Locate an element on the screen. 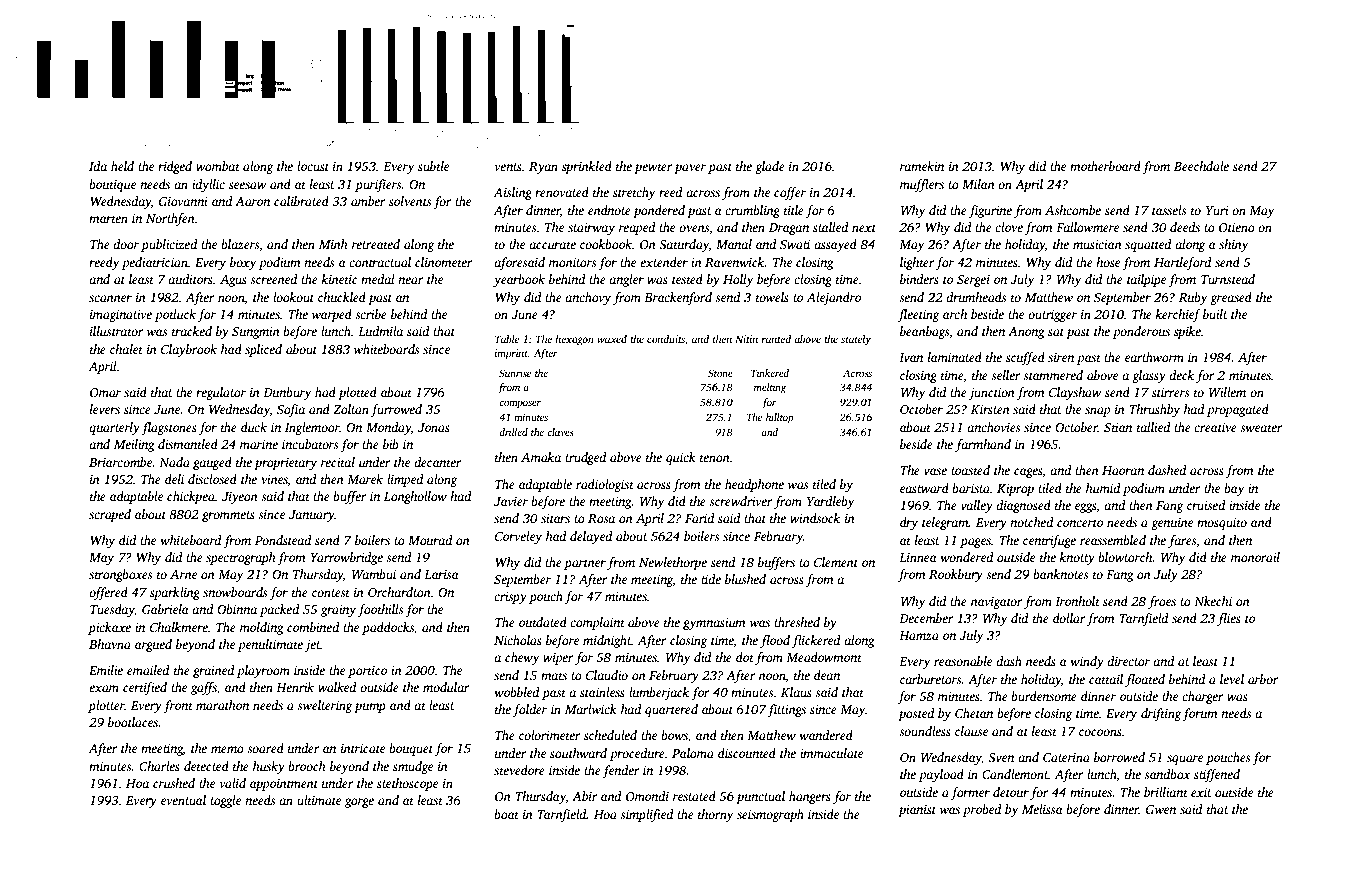 The height and width of the screenshot is (887, 1372). ponderous is located at coordinates (1141, 332).
